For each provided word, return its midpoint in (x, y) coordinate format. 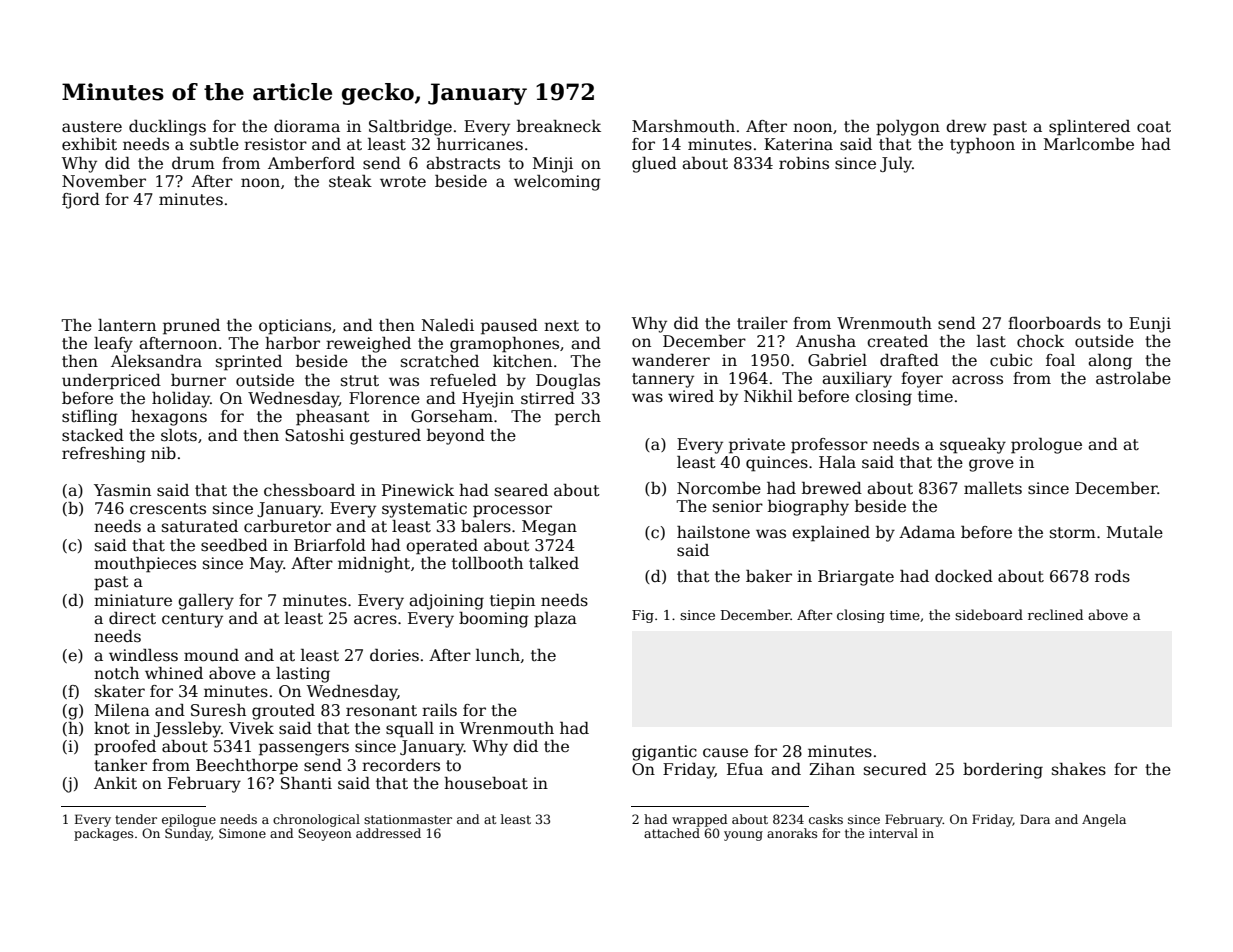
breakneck (559, 126)
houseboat (486, 783)
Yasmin (122, 490)
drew (966, 126)
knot (112, 728)
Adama (927, 532)
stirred (548, 398)
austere (92, 127)
